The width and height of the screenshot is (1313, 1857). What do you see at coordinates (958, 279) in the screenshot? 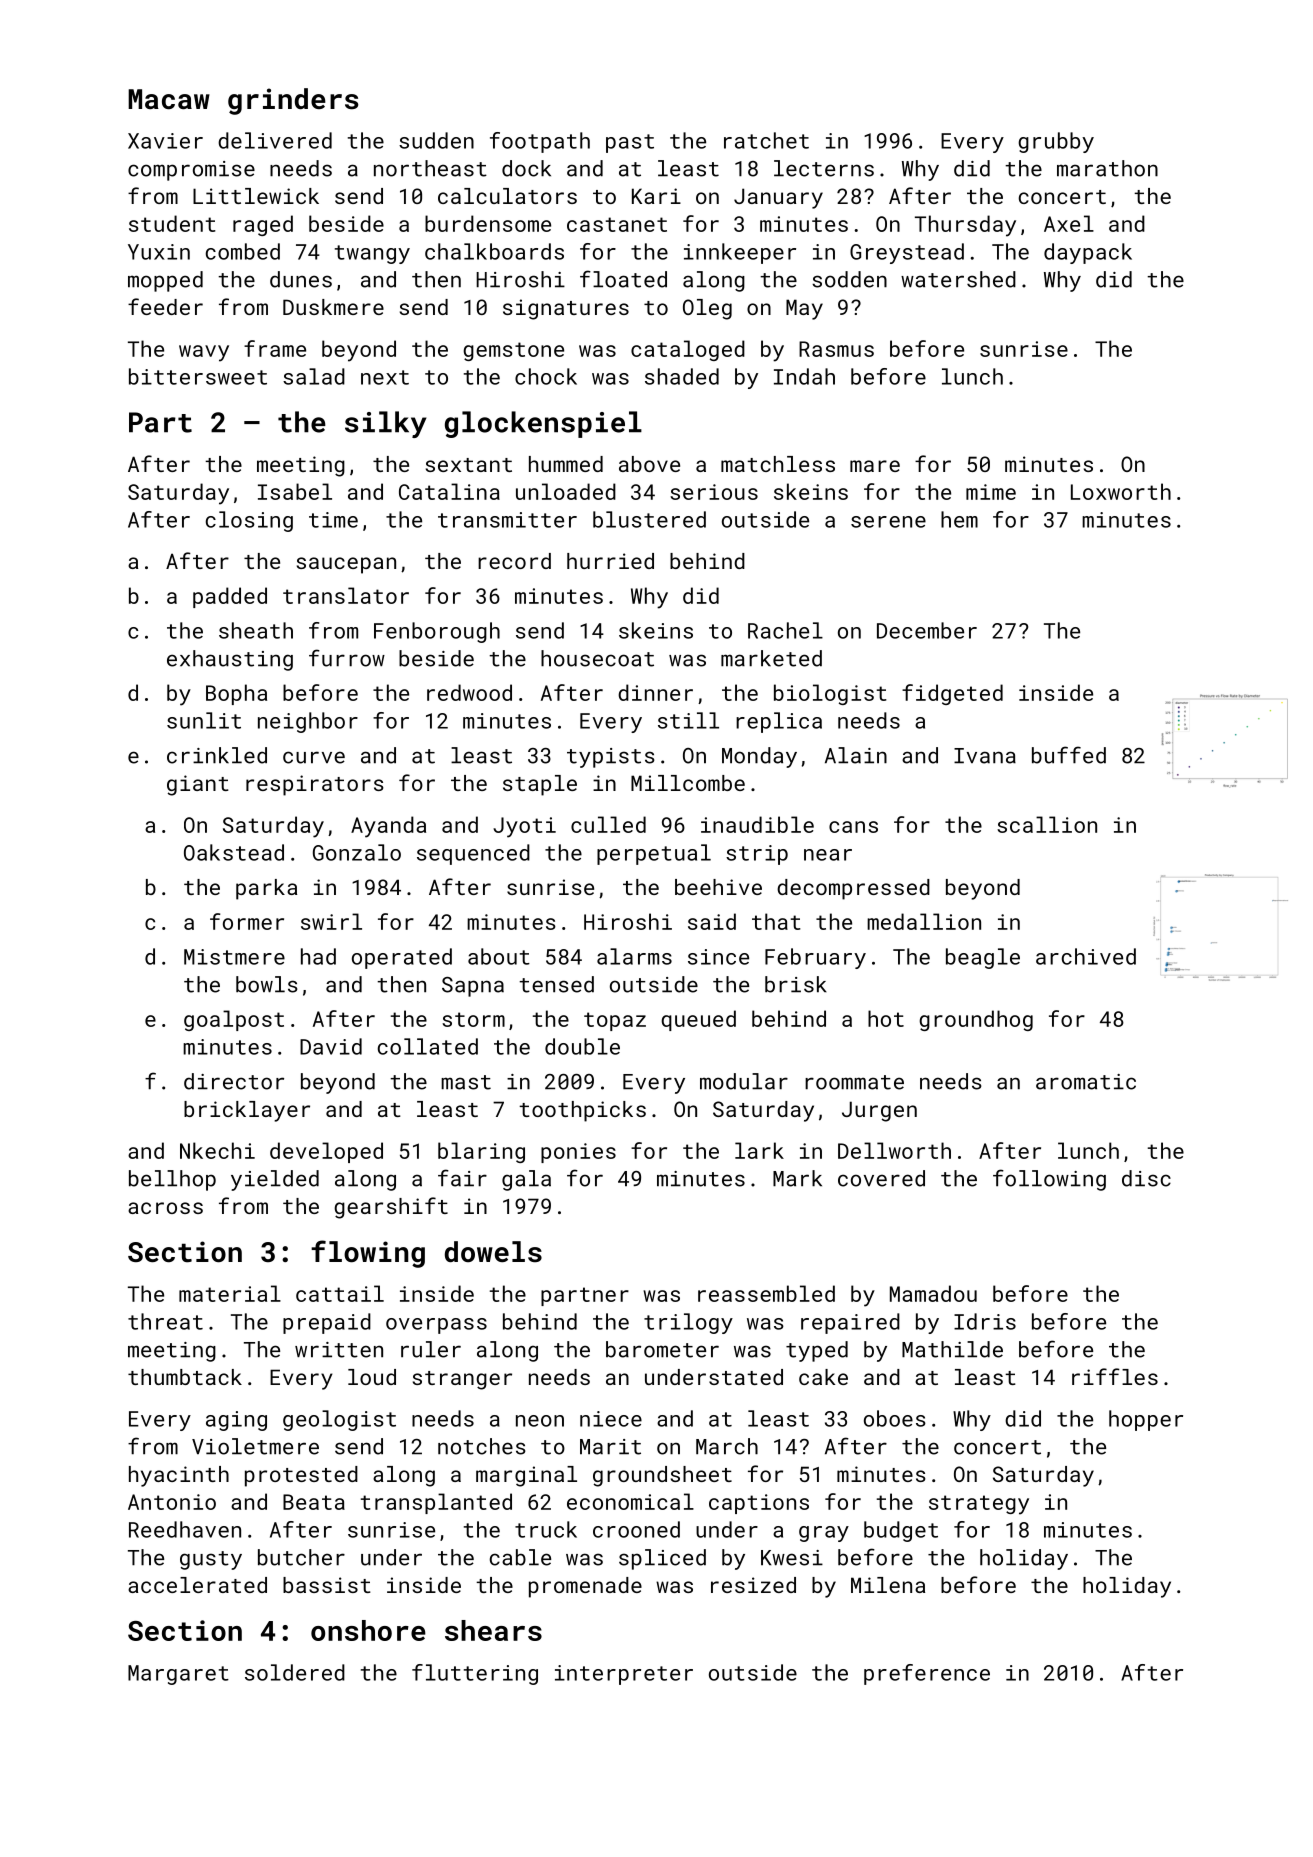
I see `watershed` at bounding box center [958, 279].
